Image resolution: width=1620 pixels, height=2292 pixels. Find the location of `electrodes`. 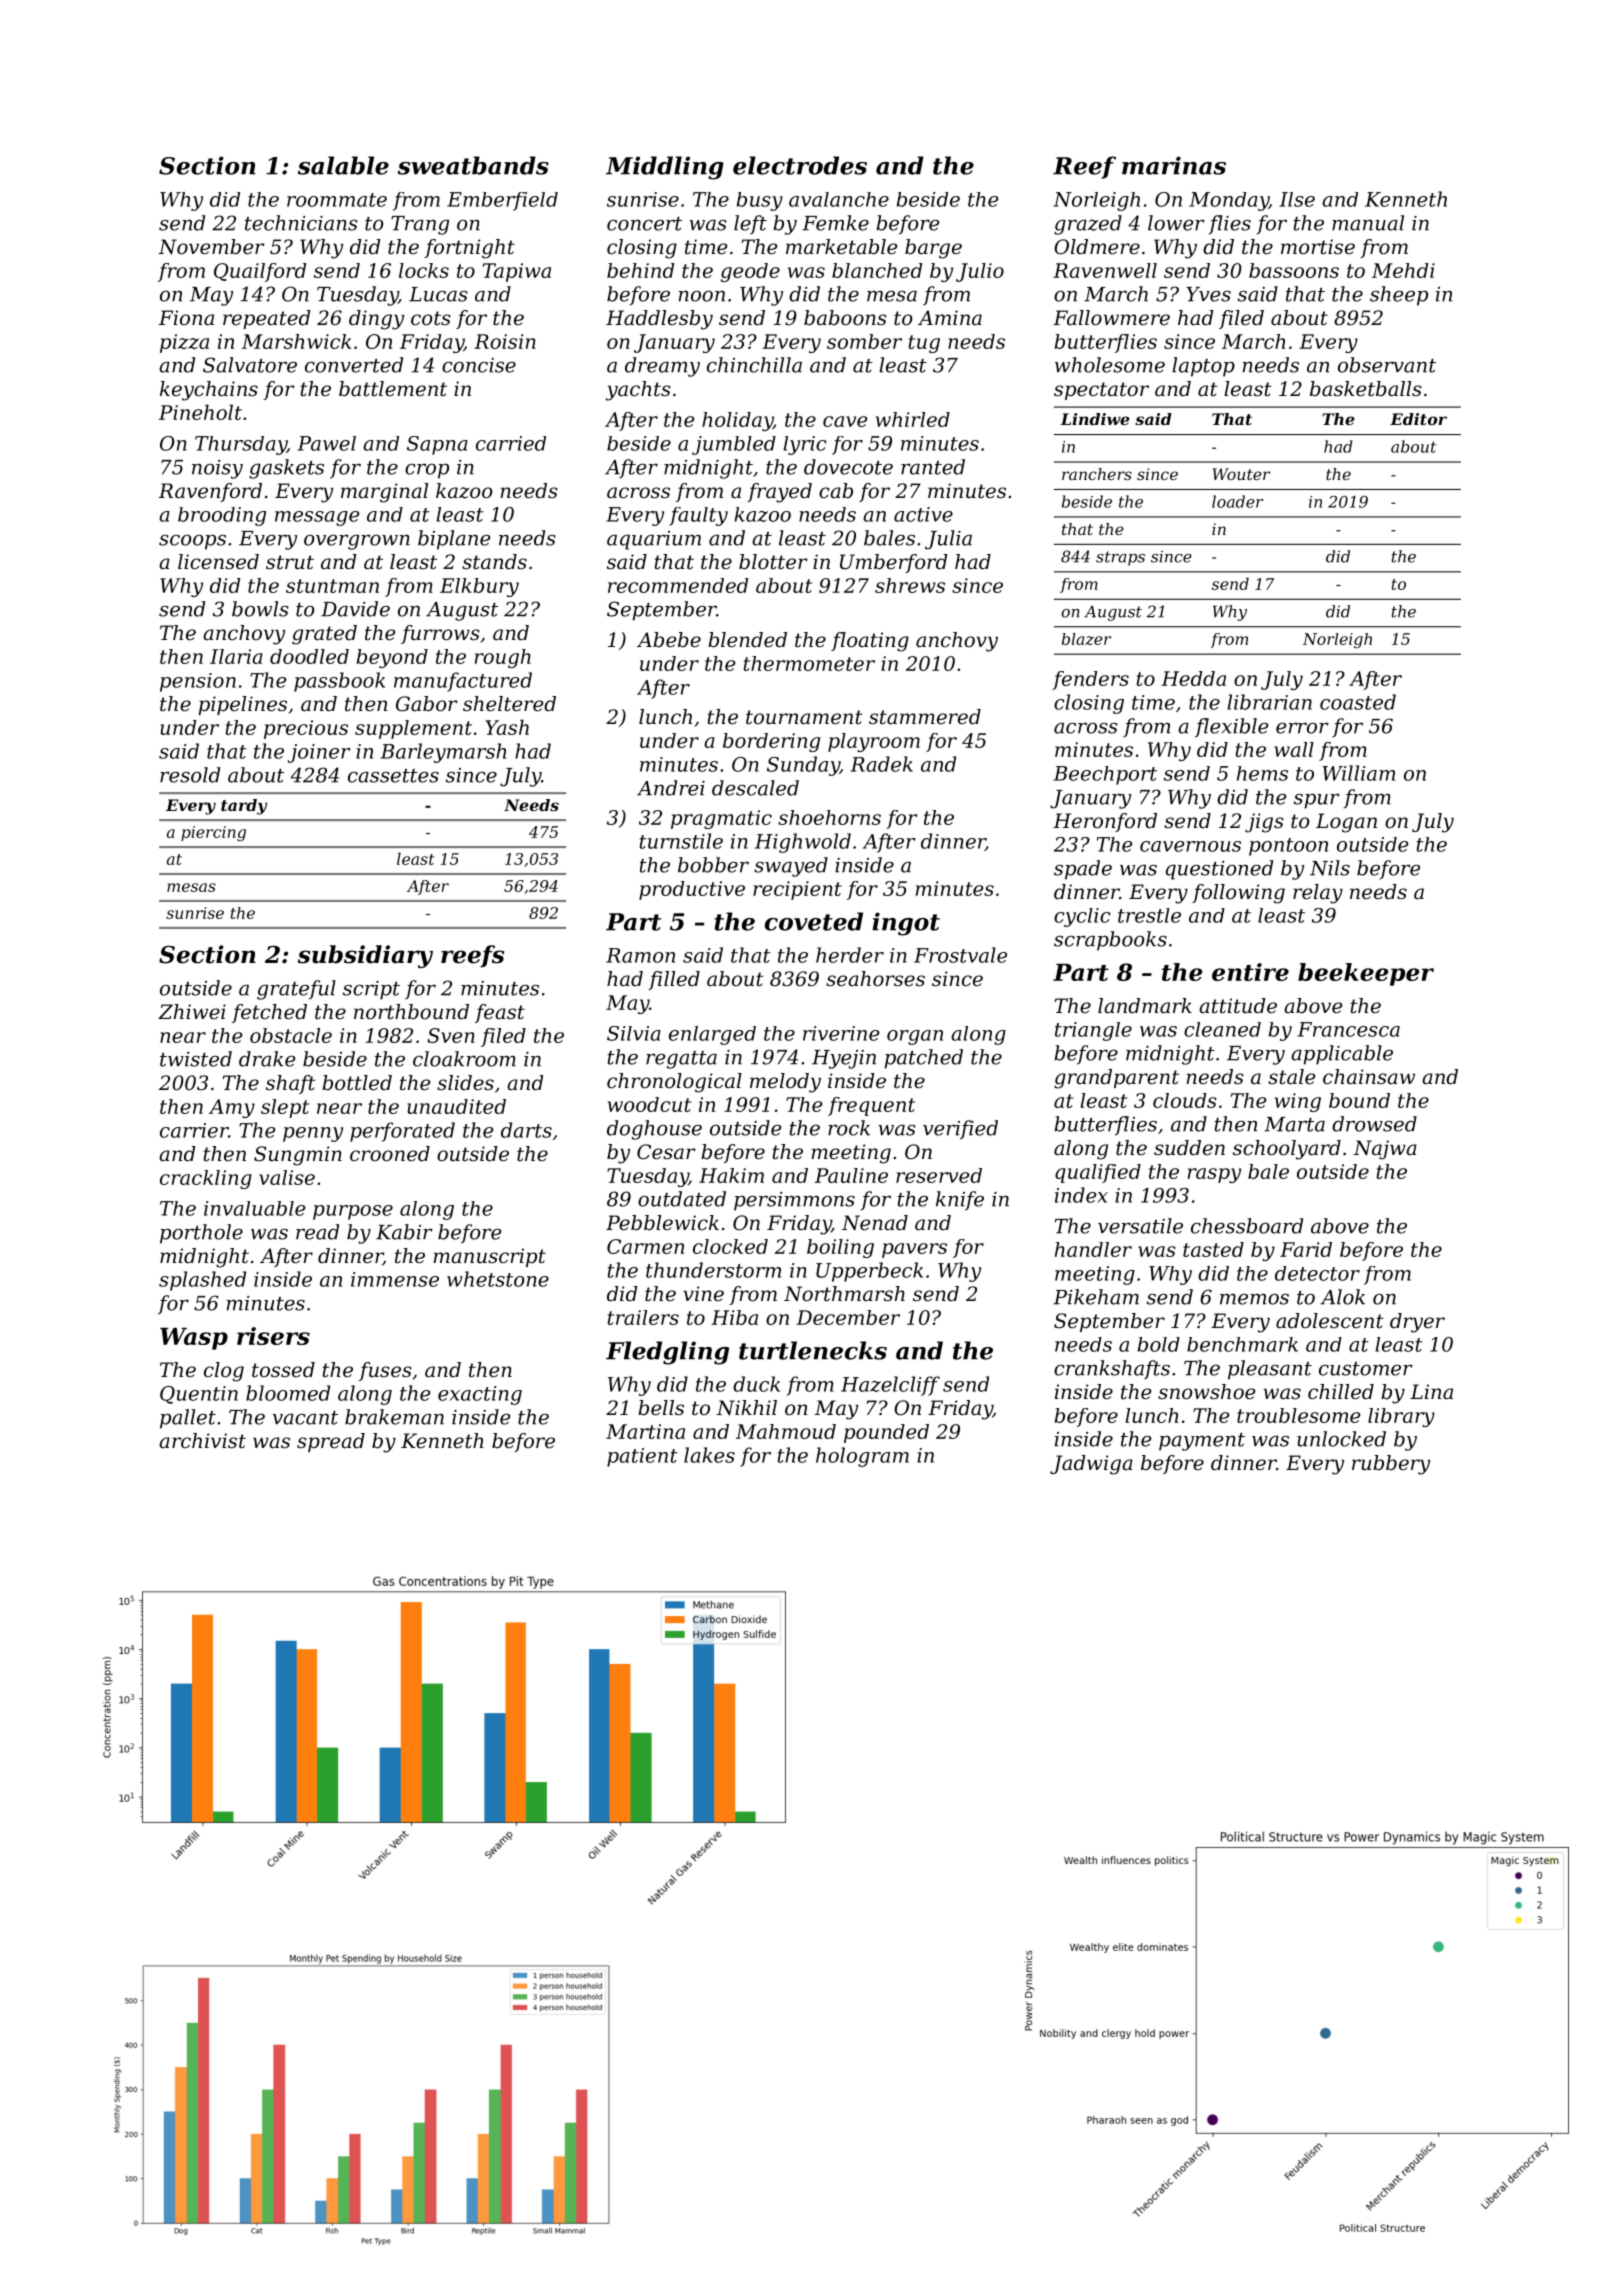

electrodes is located at coordinates (800, 165).
